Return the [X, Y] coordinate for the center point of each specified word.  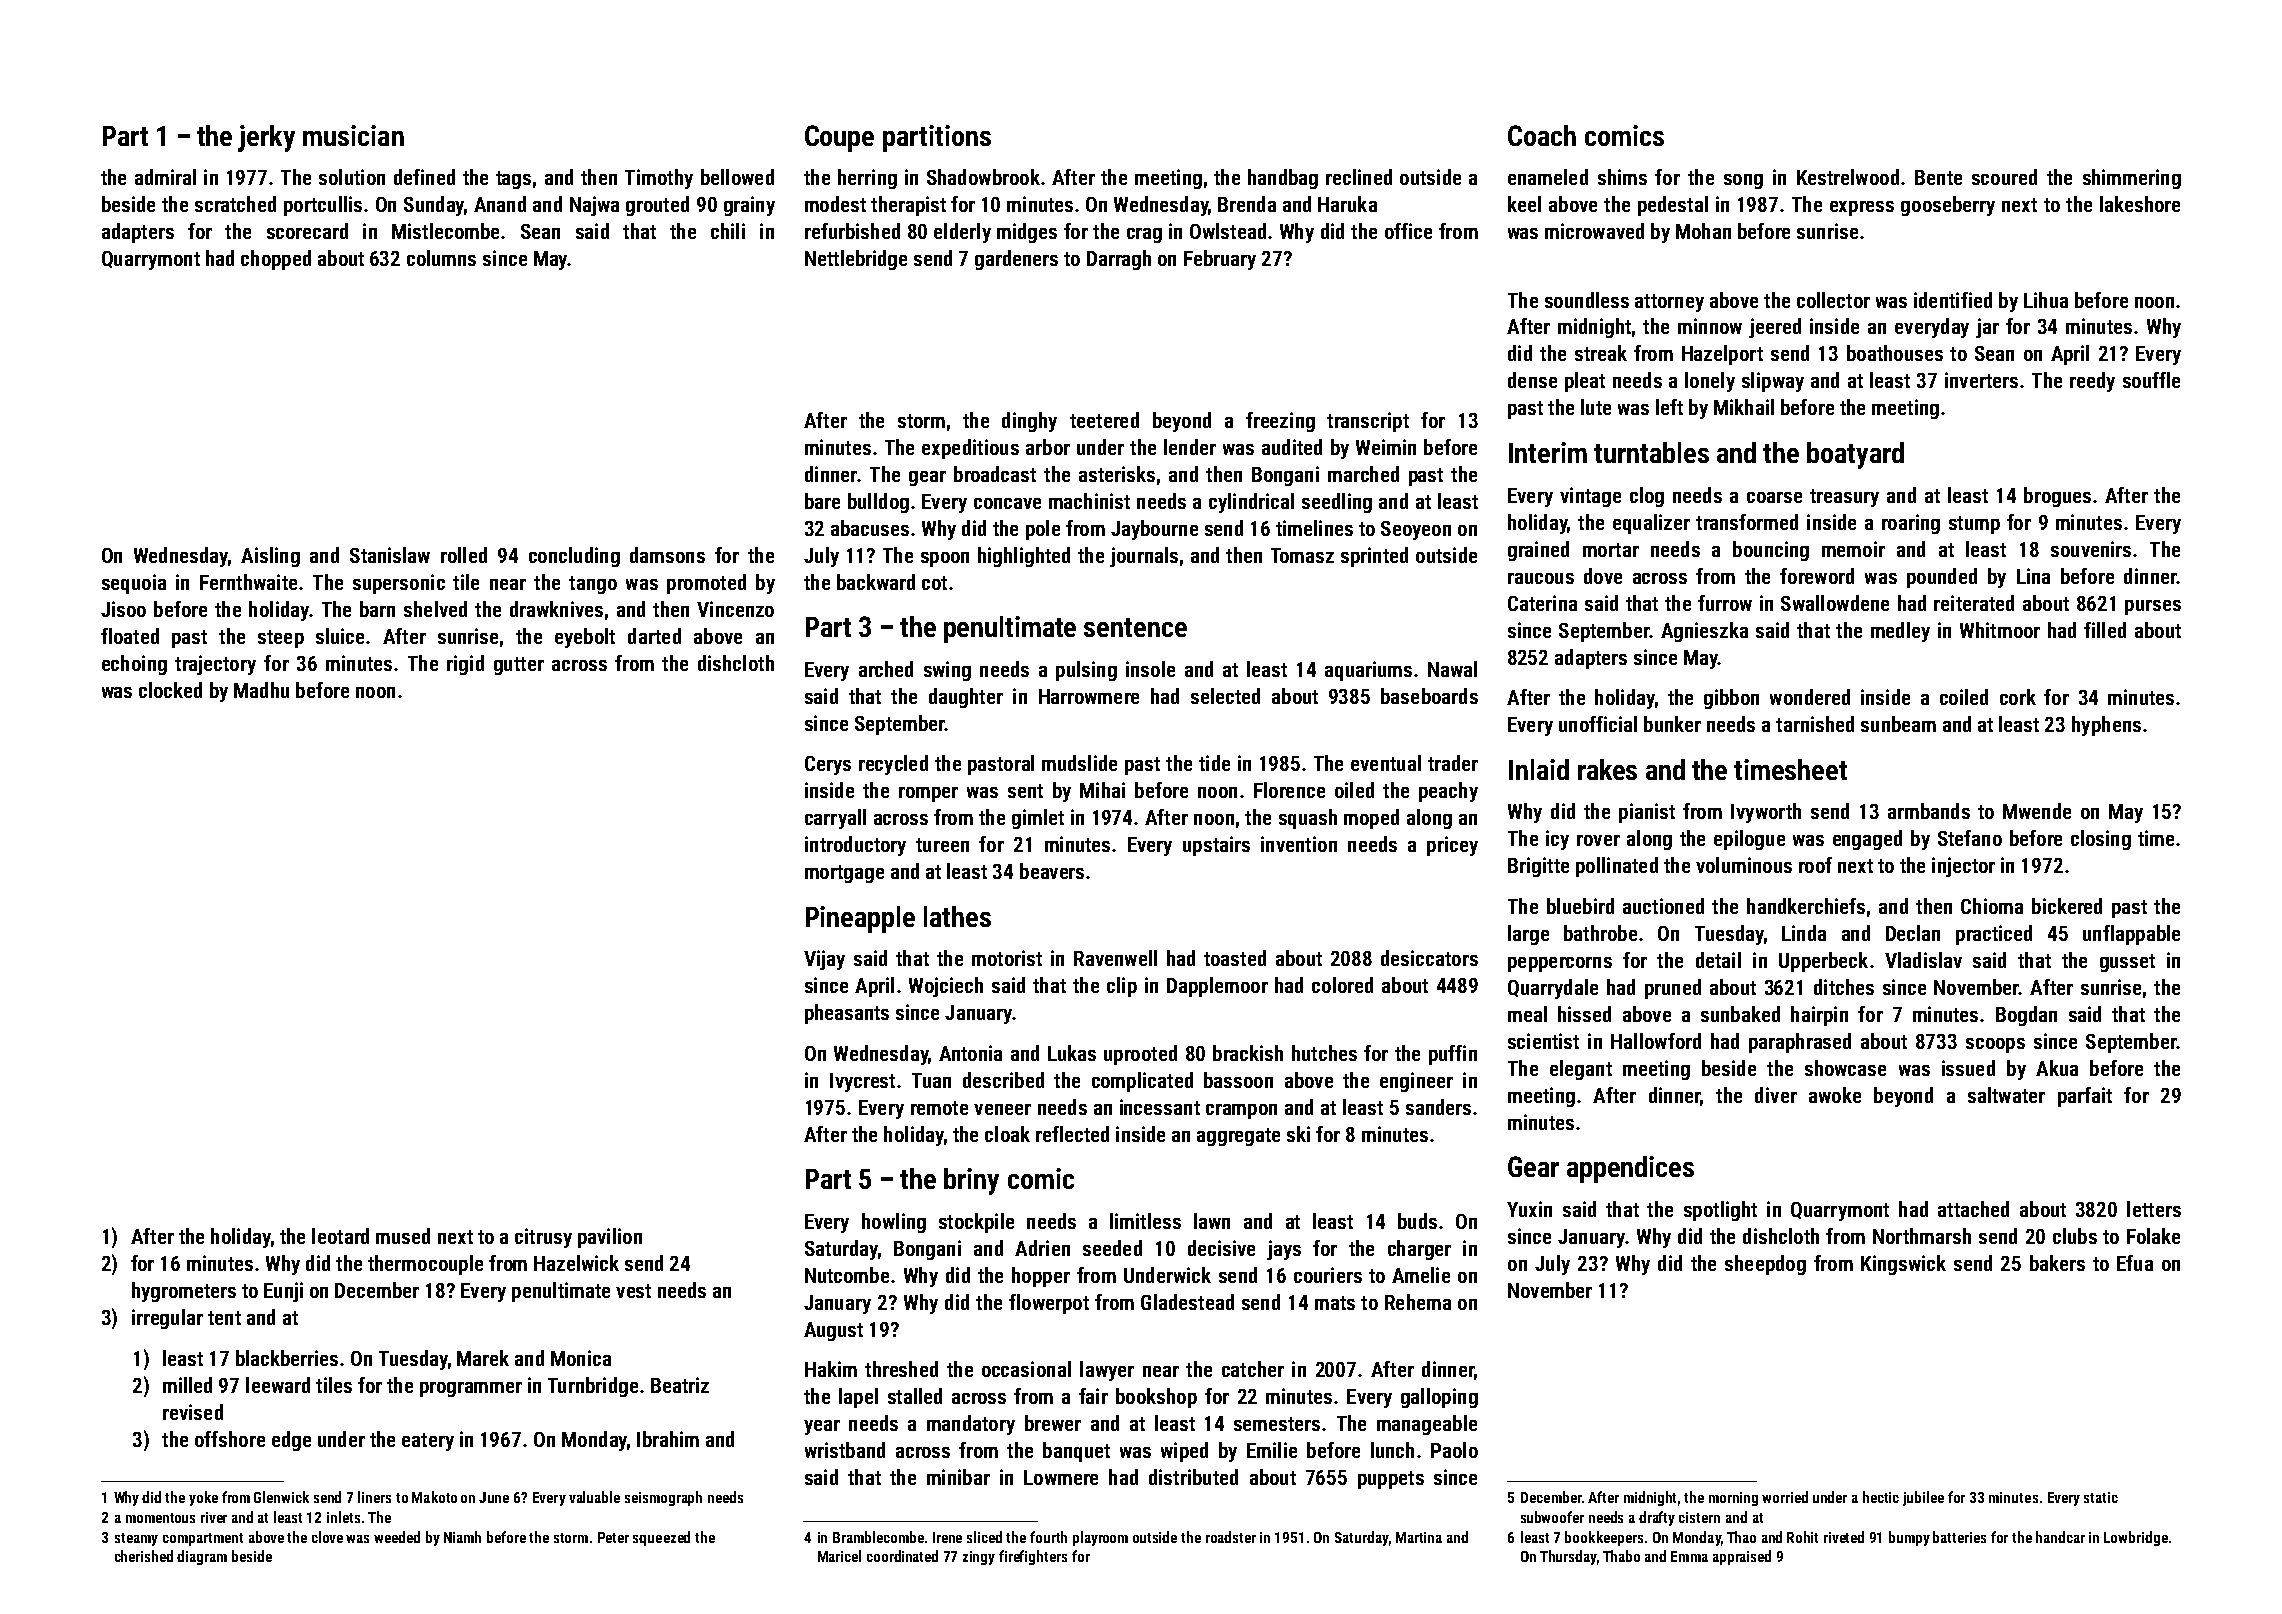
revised [193, 1412]
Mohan [1703, 231]
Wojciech [946, 987]
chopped [276, 260]
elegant [1581, 1070]
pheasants [847, 1014]
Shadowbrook [983, 177]
